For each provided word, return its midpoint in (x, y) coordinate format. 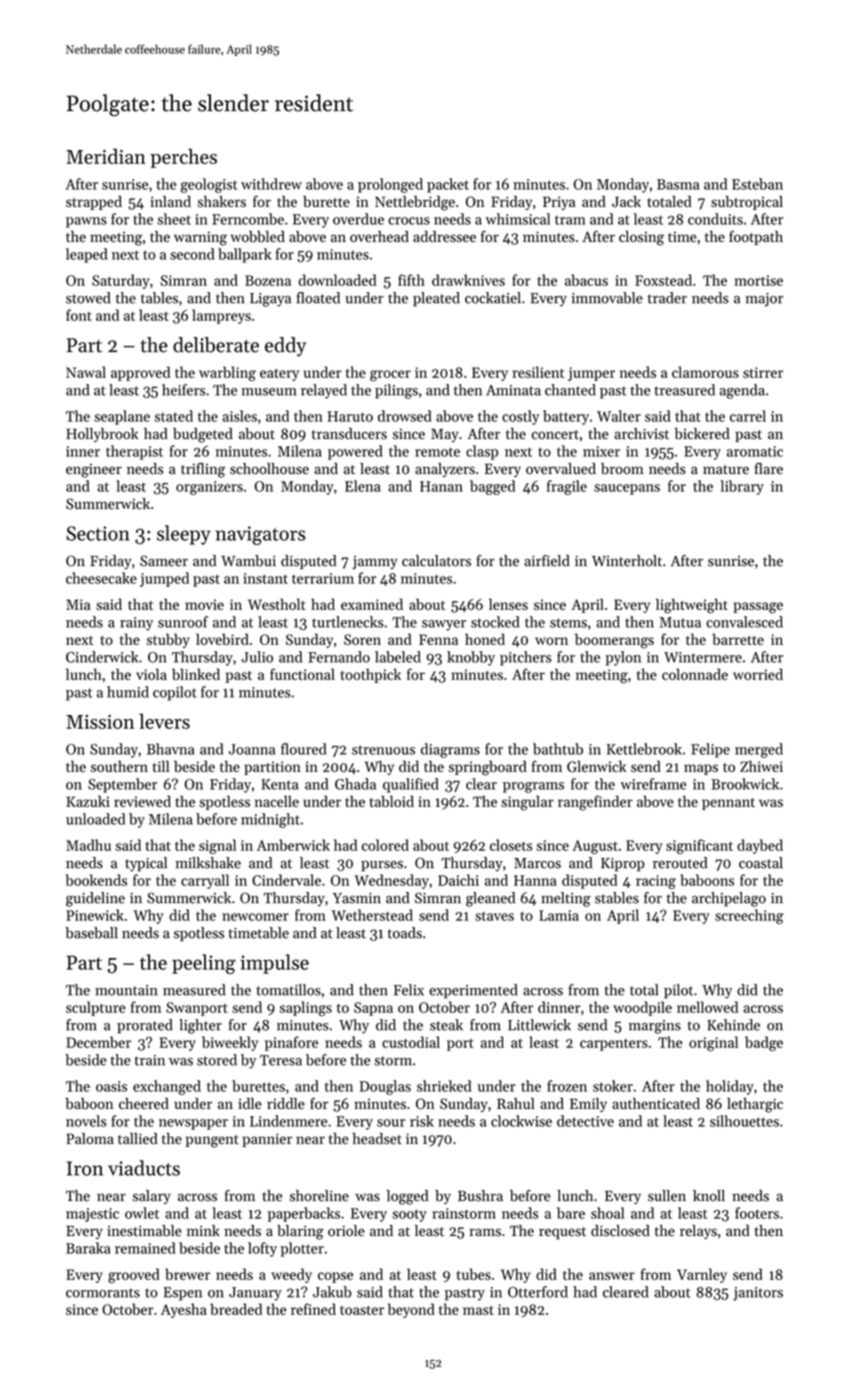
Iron (85, 1168)
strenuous (383, 750)
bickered (702, 434)
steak (446, 1025)
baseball (91, 933)
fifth (411, 280)
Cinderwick (102, 657)
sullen (667, 1196)
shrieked (444, 1086)
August (595, 847)
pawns (86, 222)
